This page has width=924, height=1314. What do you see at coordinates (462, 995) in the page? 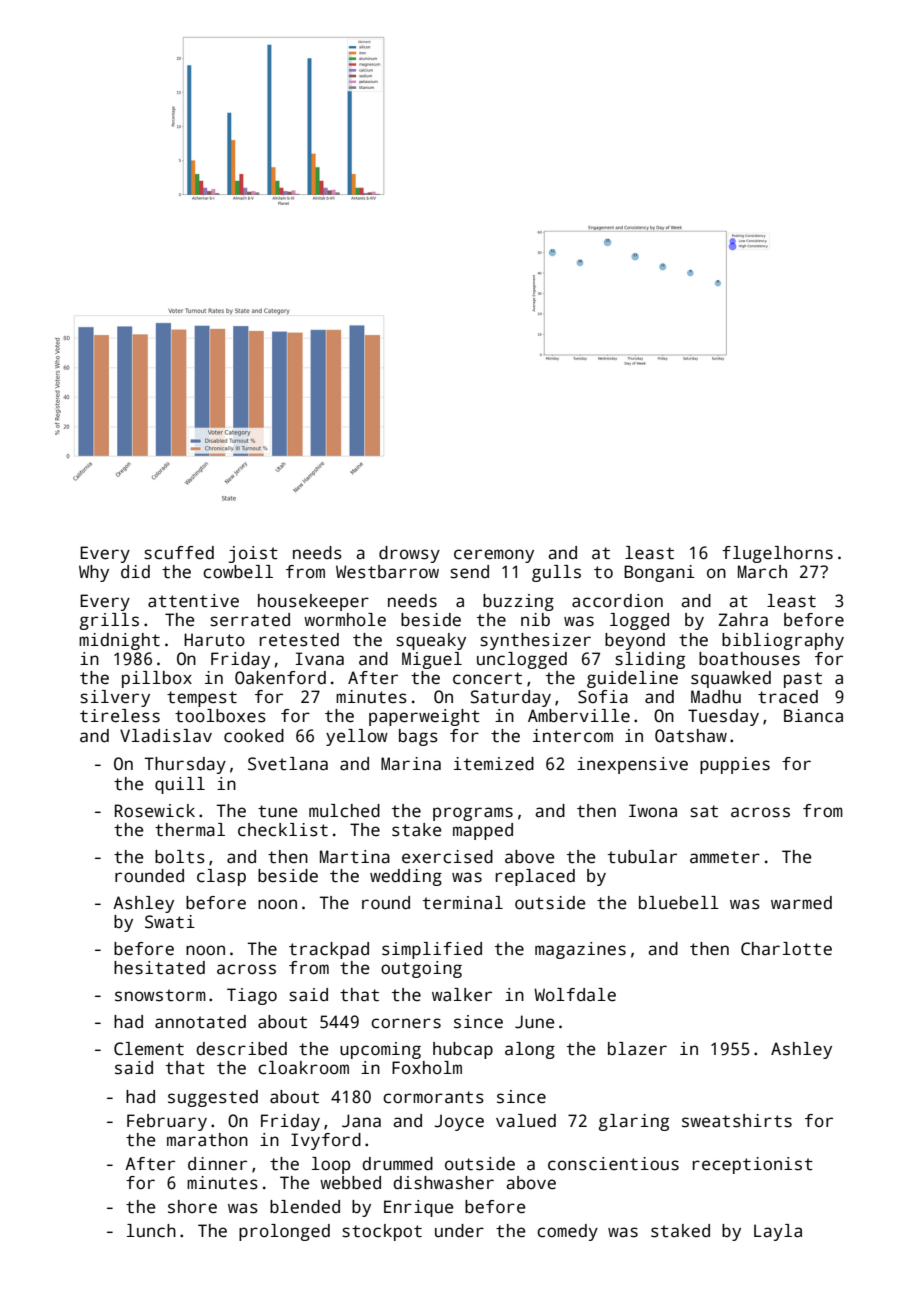
I see `walker` at bounding box center [462, 995].
